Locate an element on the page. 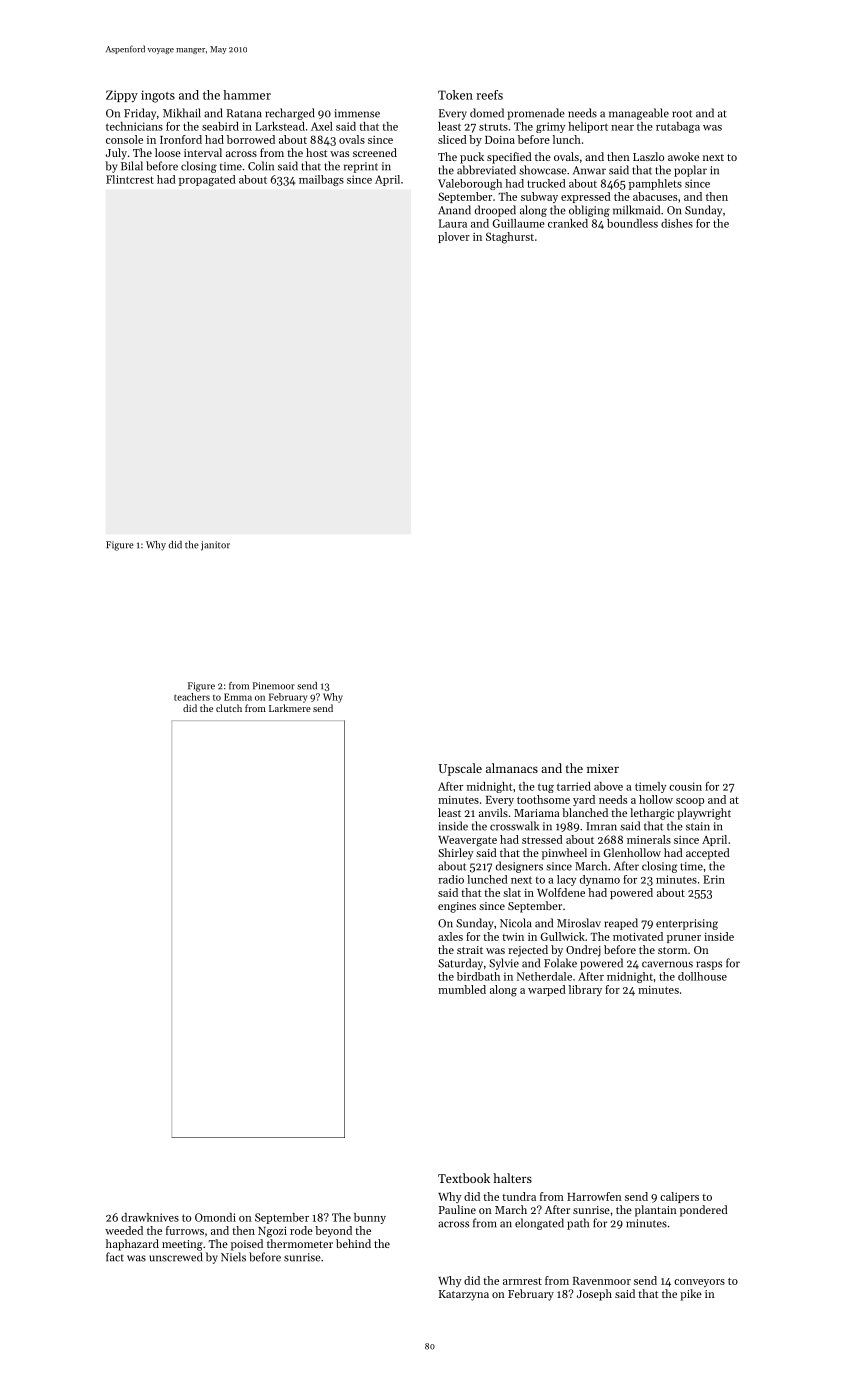 This image has height=1400, width=849. Omondi is located at coordinates (215, 1217).
